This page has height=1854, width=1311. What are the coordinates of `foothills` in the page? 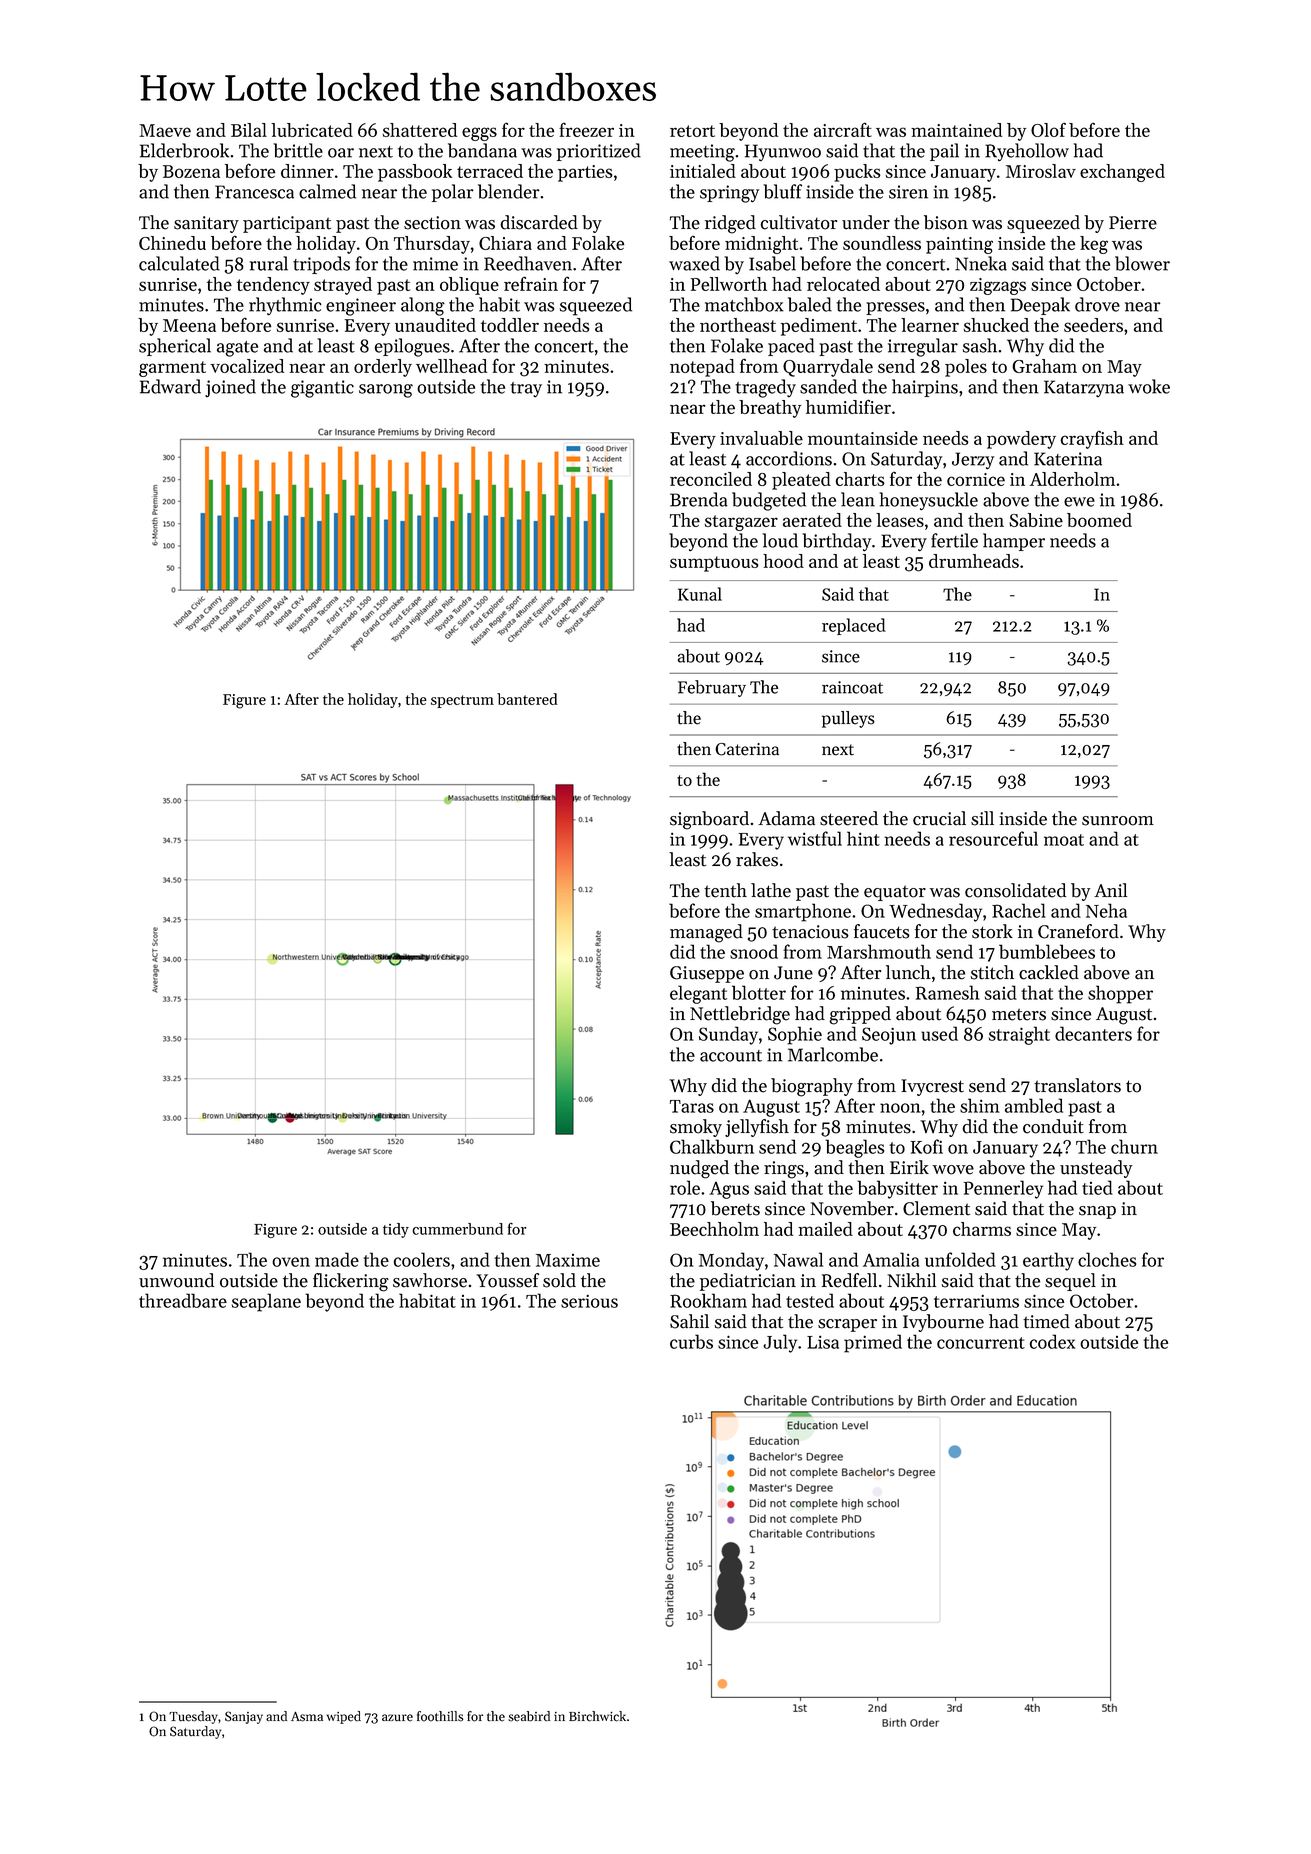 It's located at (440, 1716).
